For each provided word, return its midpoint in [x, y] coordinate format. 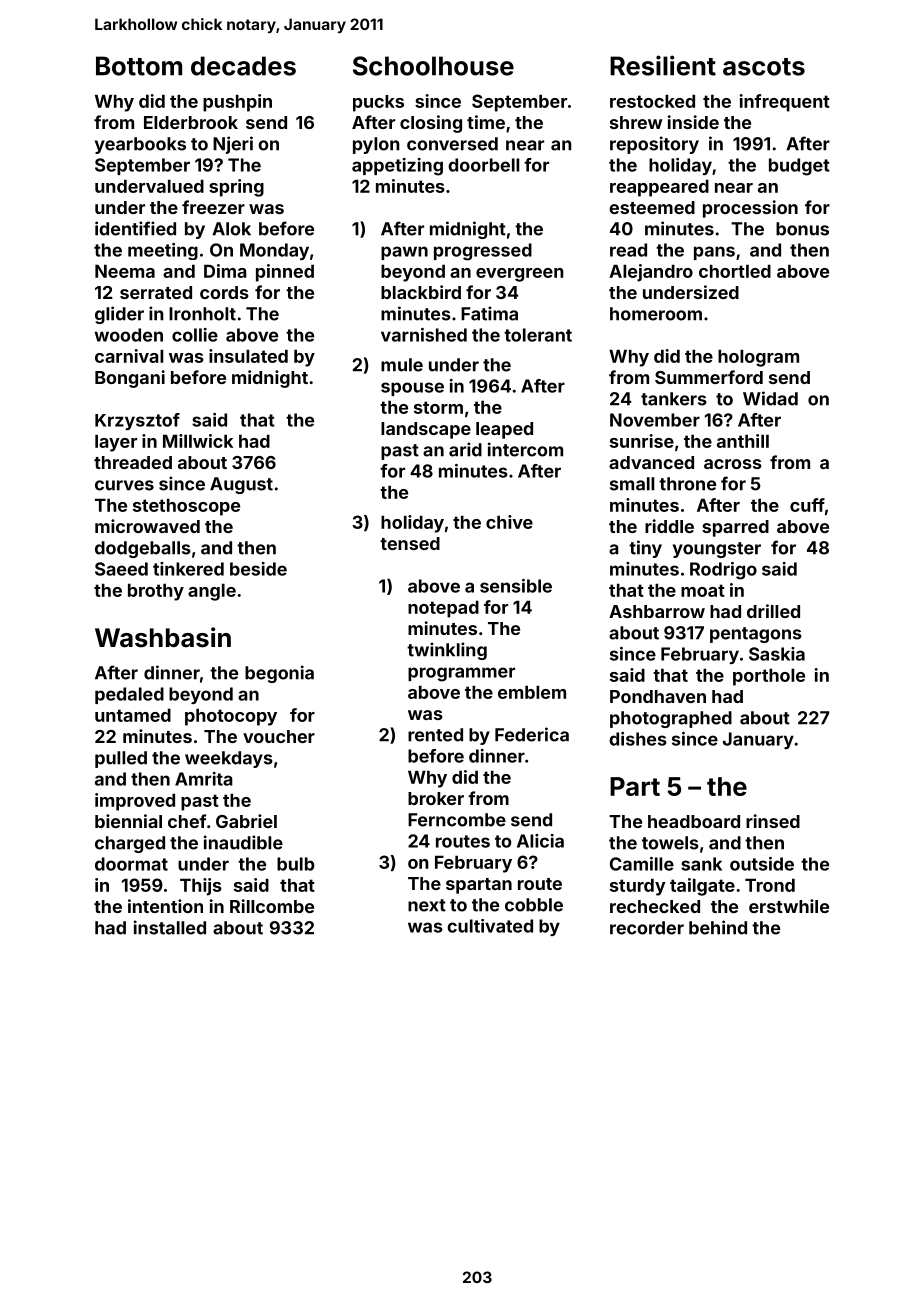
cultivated [490, 926]
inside [693, 122]
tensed [410, 543]
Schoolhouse [433, 66]
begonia [279, 674]
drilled [773, 611]
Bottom [139, 66]
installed [170, 927]
